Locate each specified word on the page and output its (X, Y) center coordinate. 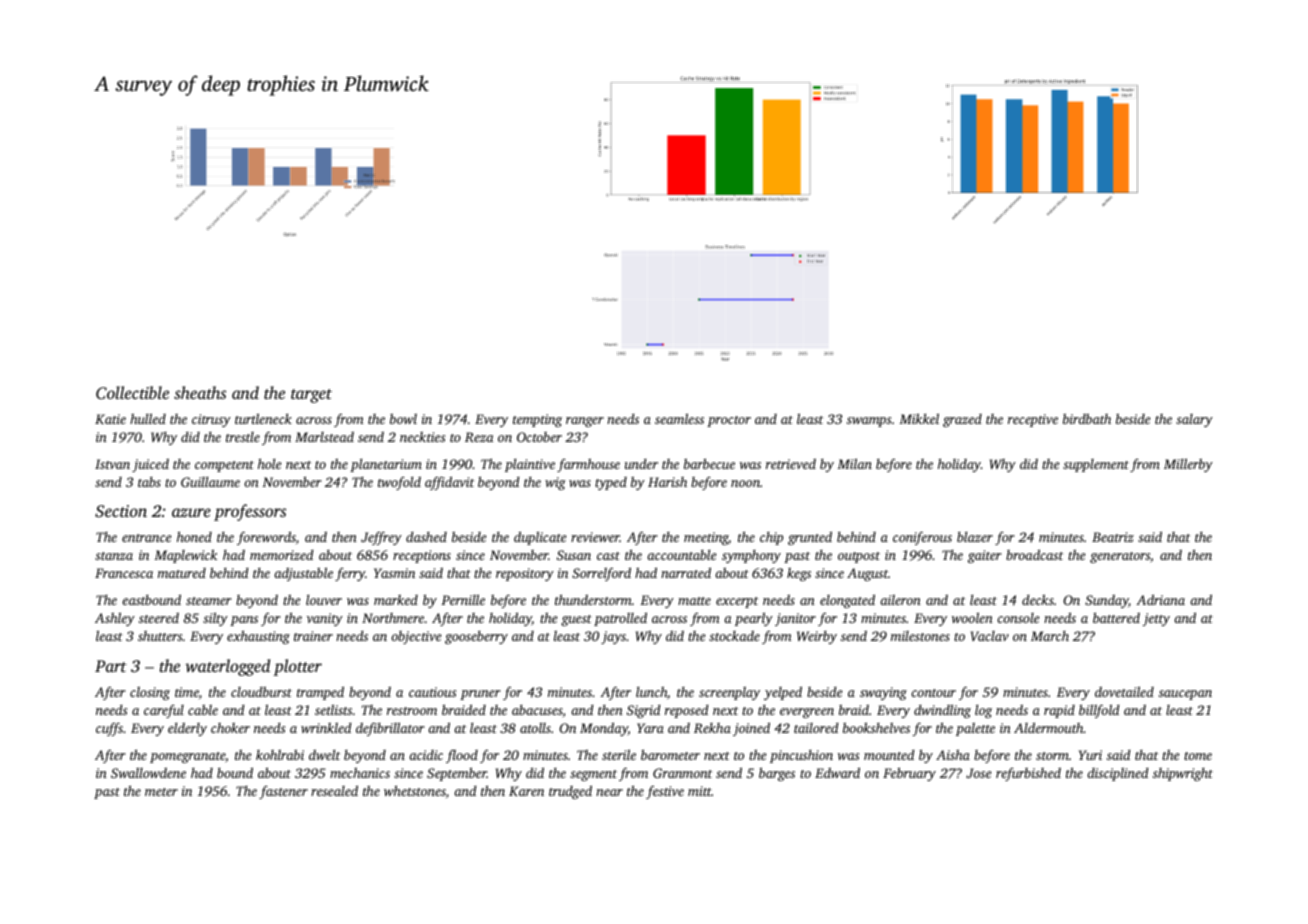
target (311, 396)
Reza (479, 437)
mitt (700, 791)
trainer (313, 636)
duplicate (540, 538)
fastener (283, 792)
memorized (282, 555)
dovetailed (1124, 691)
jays (613, 637)
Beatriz (1113, 537)
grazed (962, 420)
